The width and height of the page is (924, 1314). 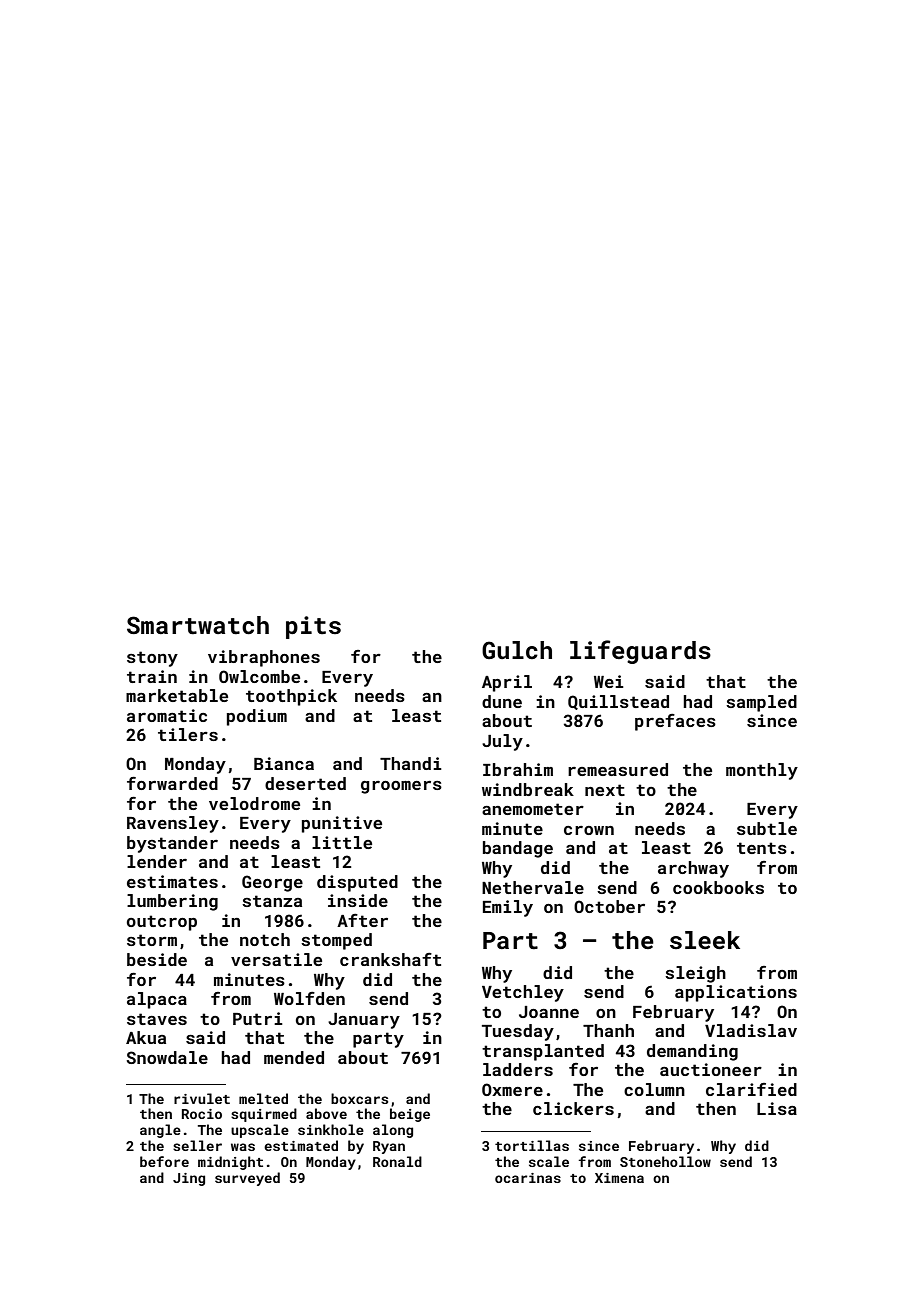 I want to click on surveyed, so click(x=247, y=1179).
